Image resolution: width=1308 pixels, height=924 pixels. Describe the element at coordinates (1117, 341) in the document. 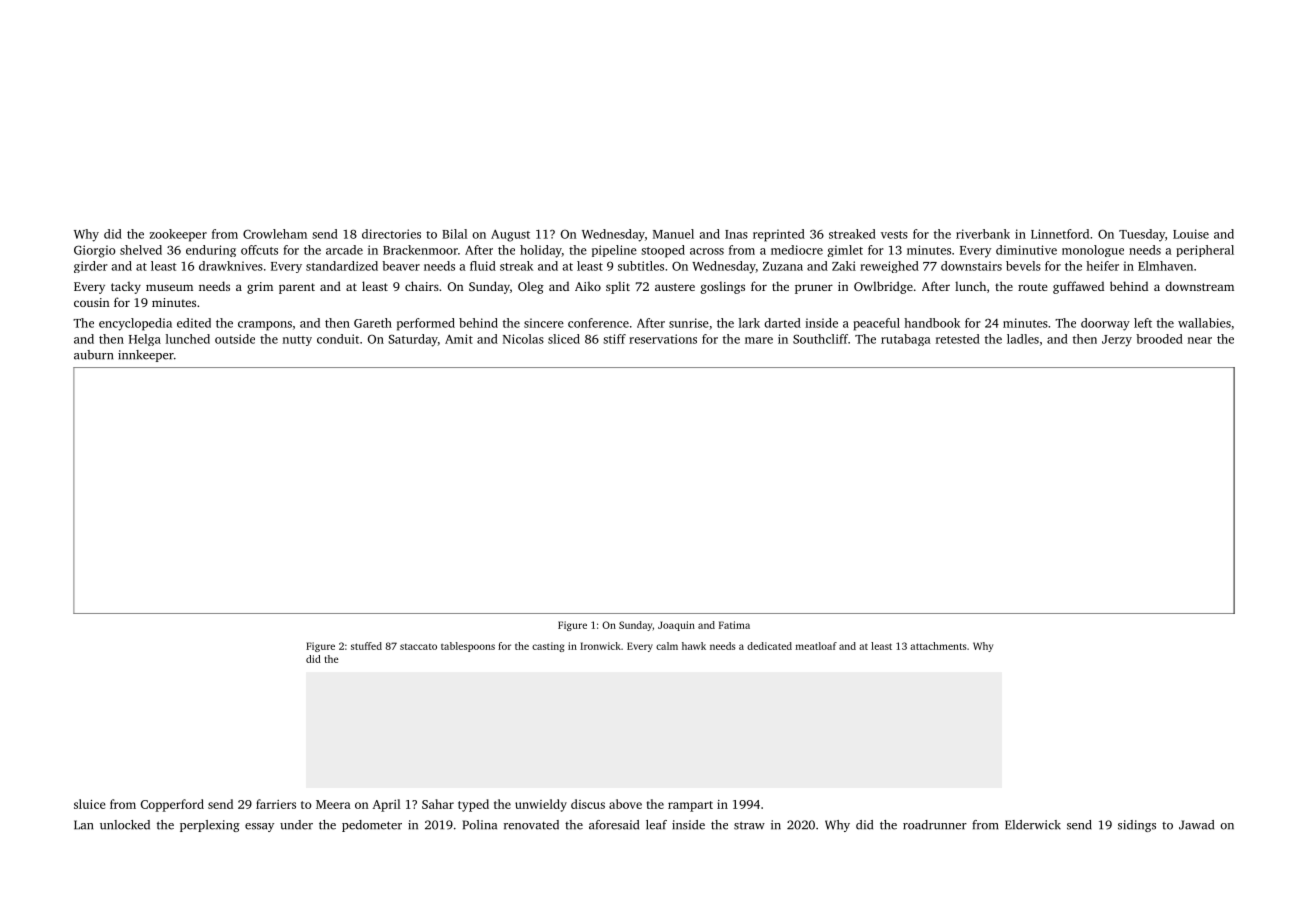

I see `Jerzy` at that location.
